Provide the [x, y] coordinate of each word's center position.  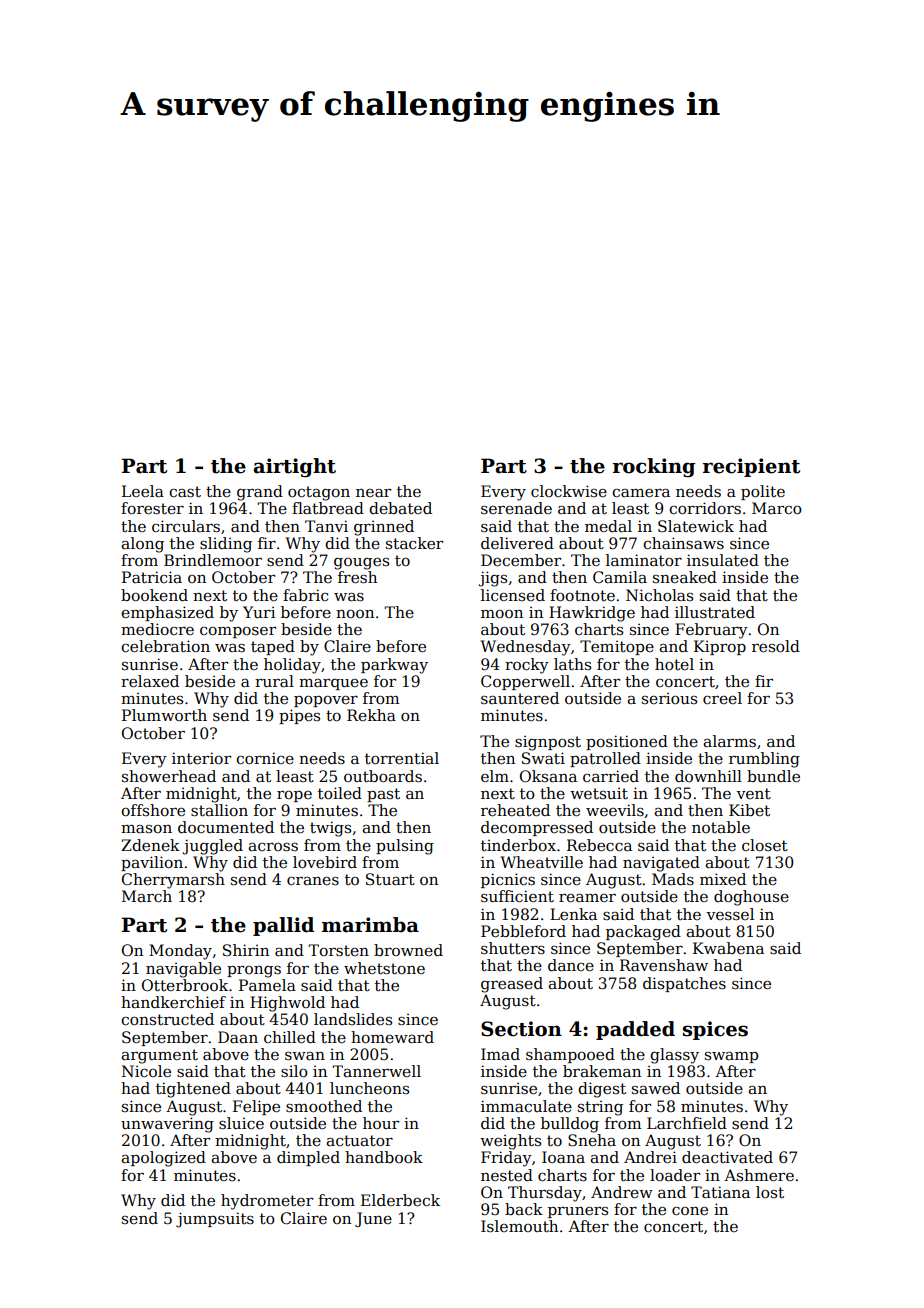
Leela [143, 491]
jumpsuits [215, 1220]
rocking [654, 467]
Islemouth [519, 1226]
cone [690, 1211]
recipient [751, 467]
